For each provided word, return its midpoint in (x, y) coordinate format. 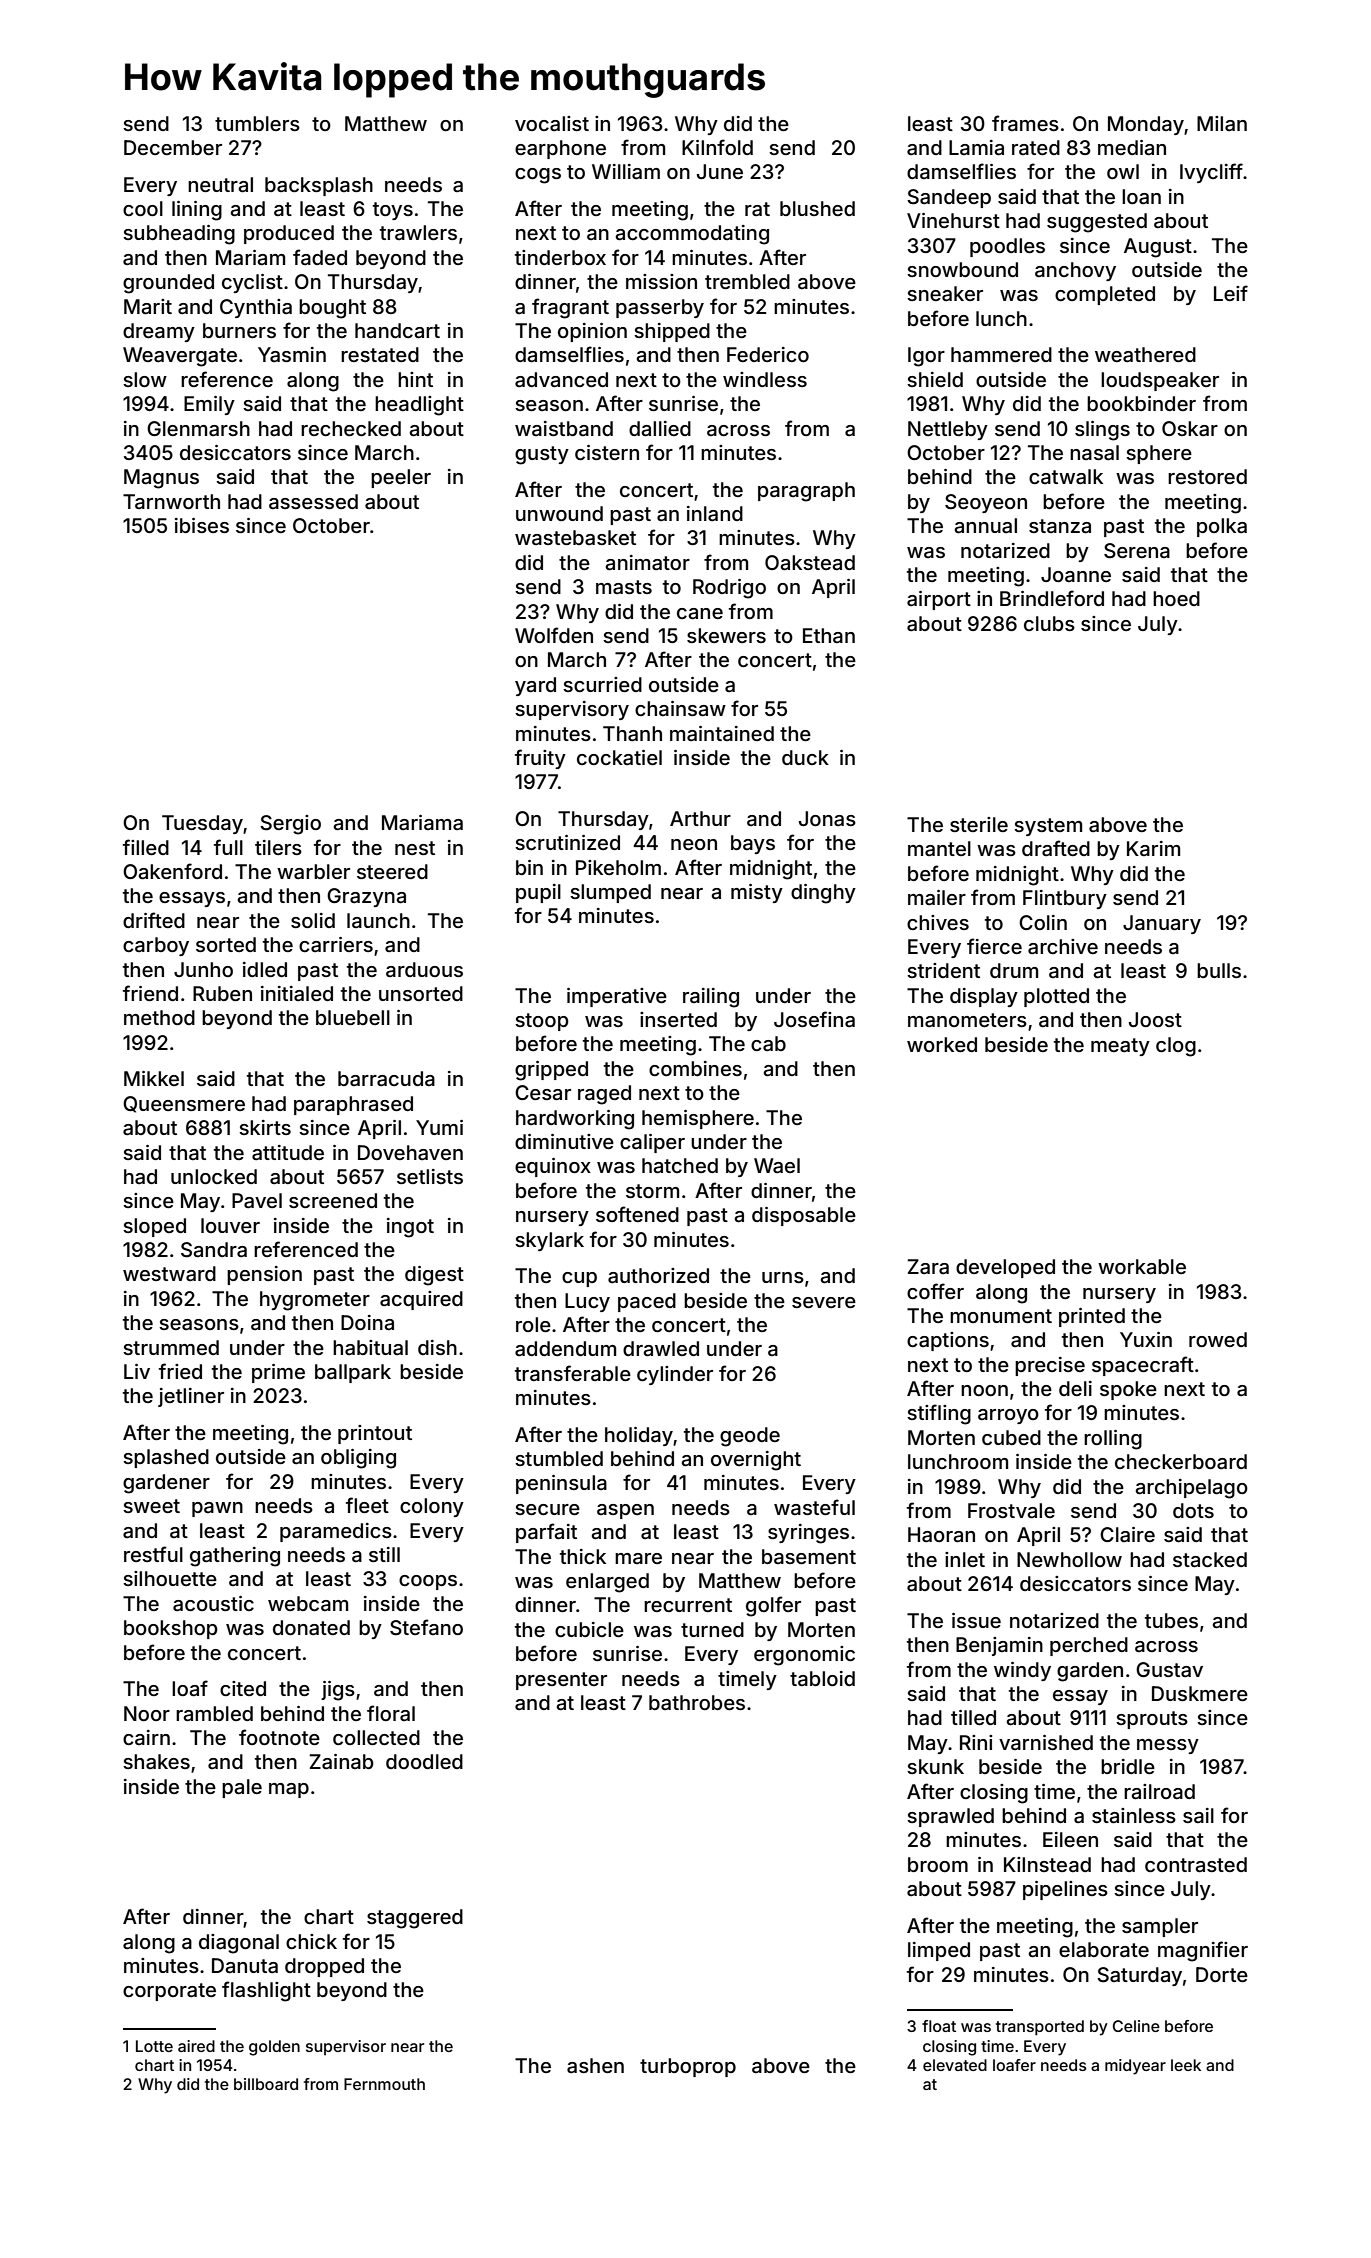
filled (146, 847)
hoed (1176, 598)
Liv (137, 1371)
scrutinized (567, 842)
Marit (148, 307)
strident (943, 970)
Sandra (214, 1250)
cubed (1011, 1437)
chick (311, 1941)
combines (695, 1068)
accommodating (692, 235)
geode (750, 1437)
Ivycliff (1211, 173)
